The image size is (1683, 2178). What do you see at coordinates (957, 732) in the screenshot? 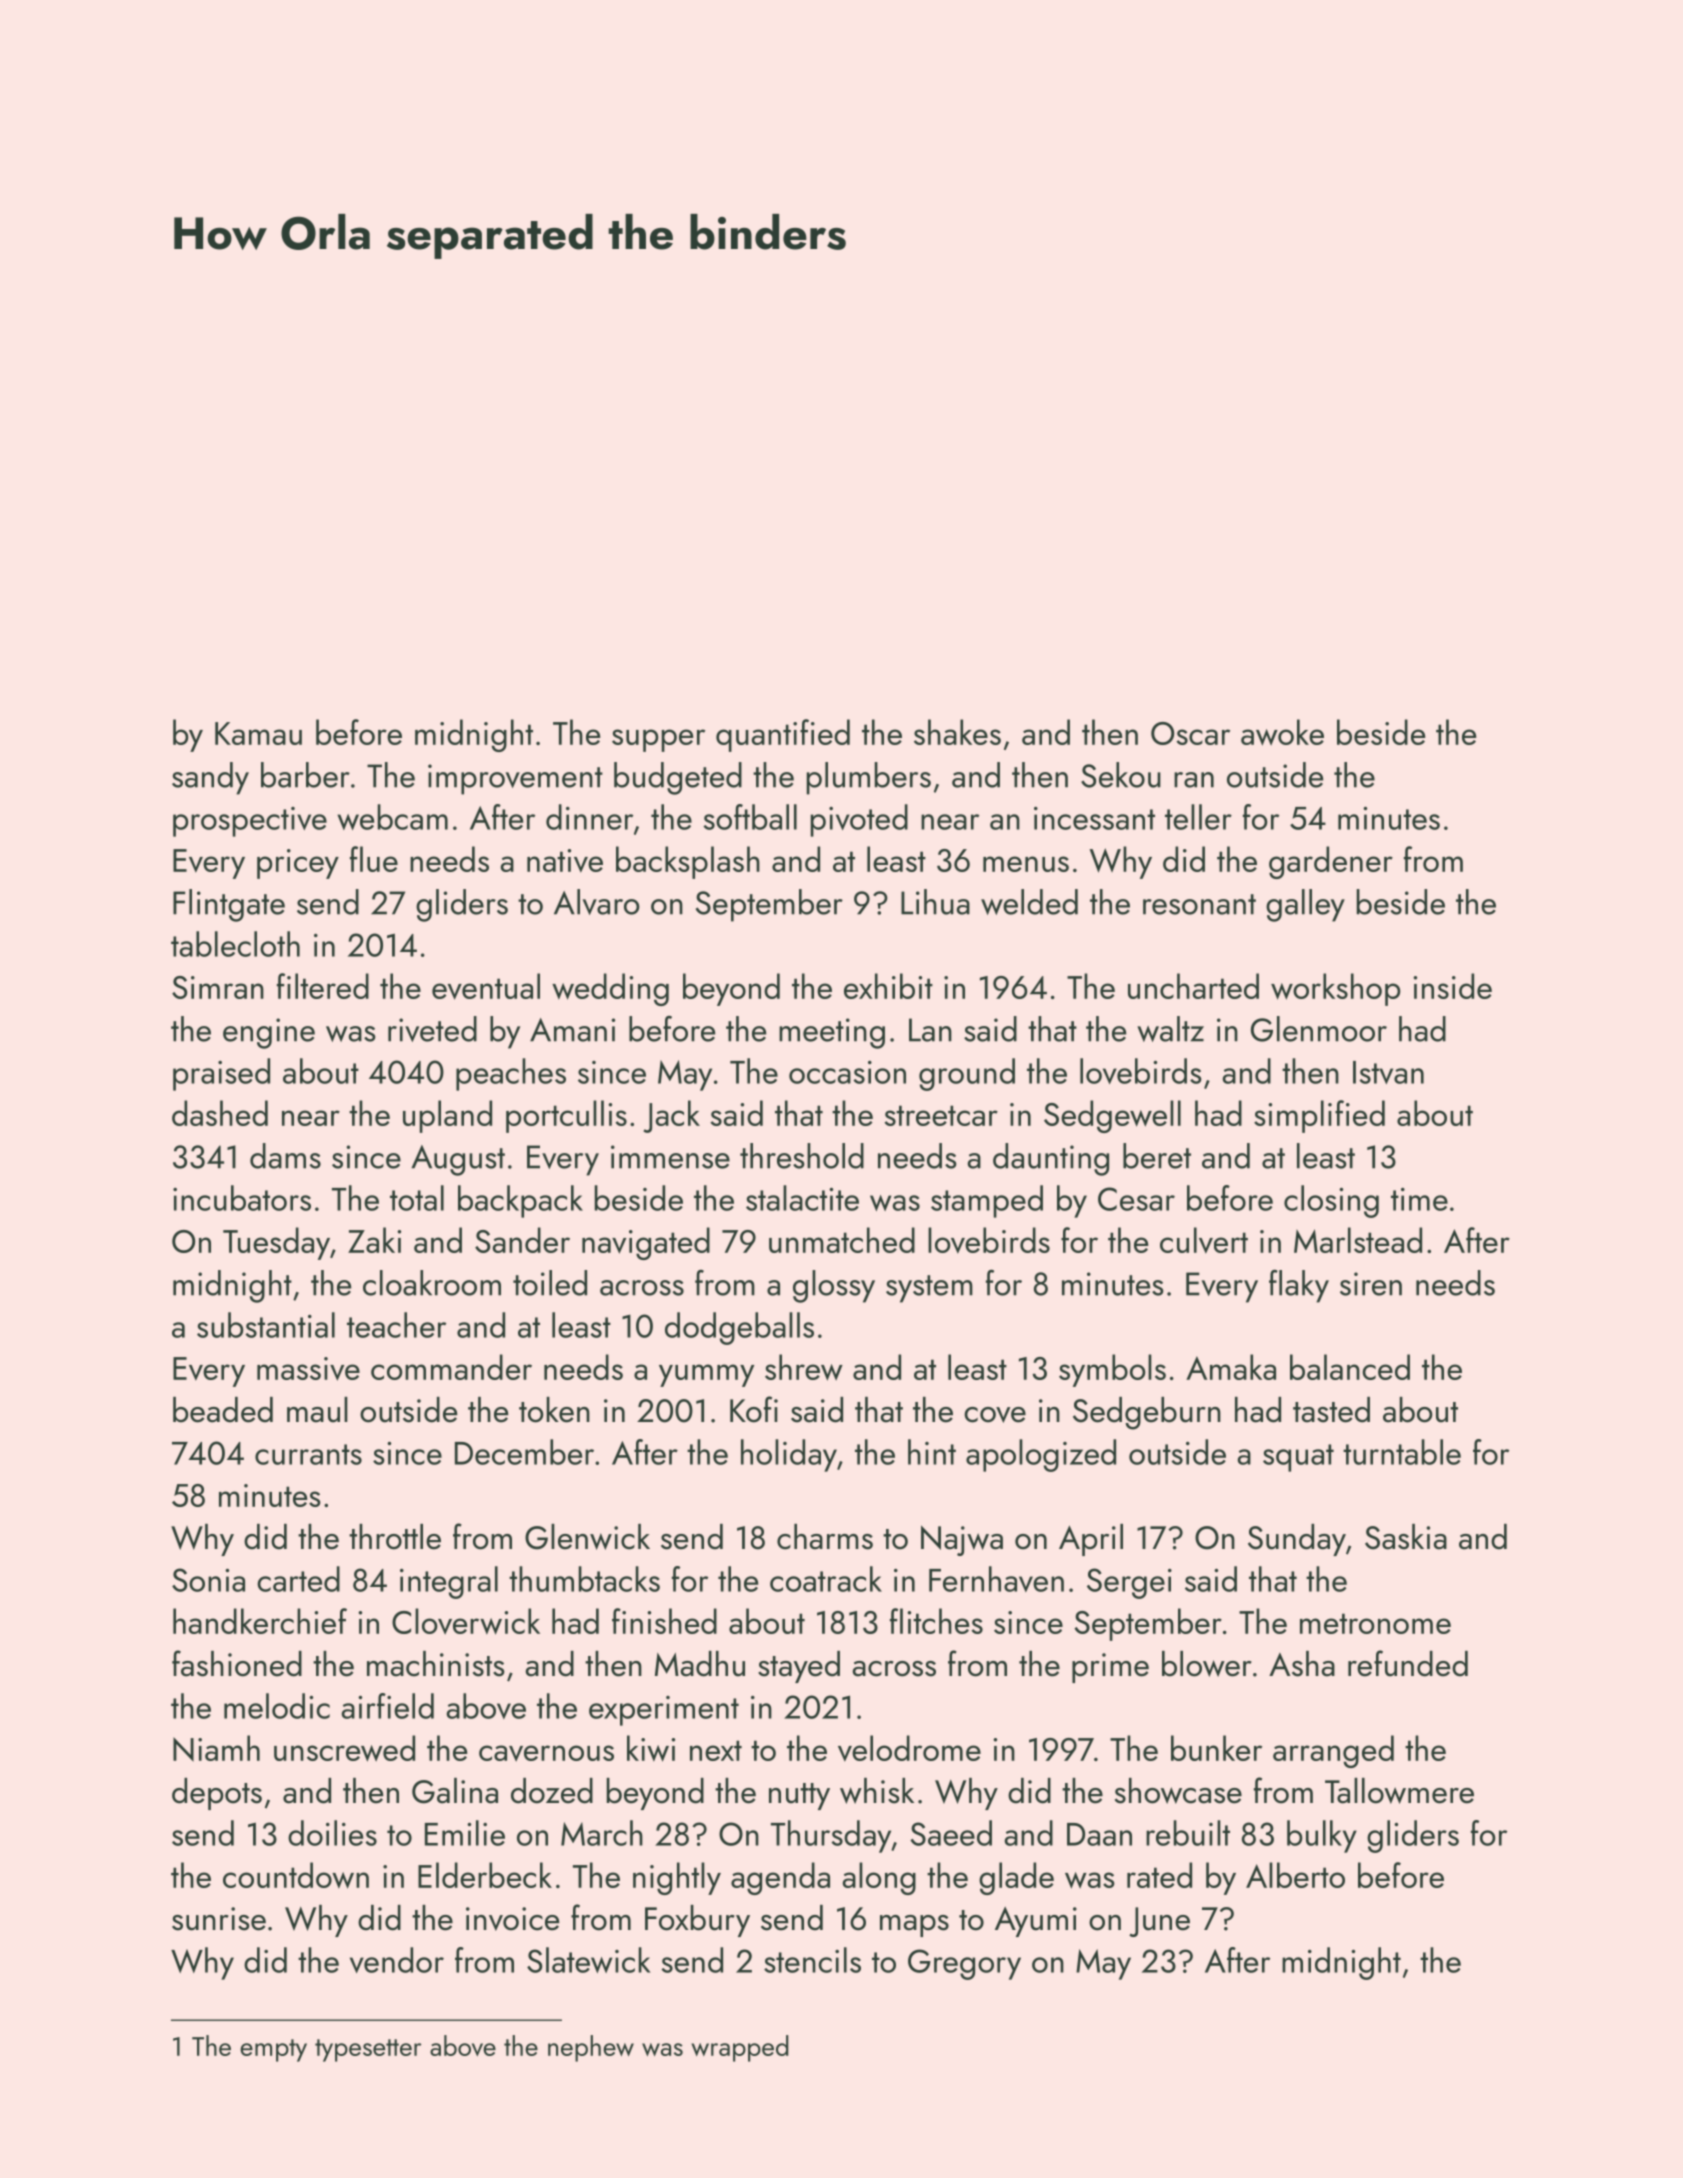
I see `shakes` at bounding box center [957, 732].
